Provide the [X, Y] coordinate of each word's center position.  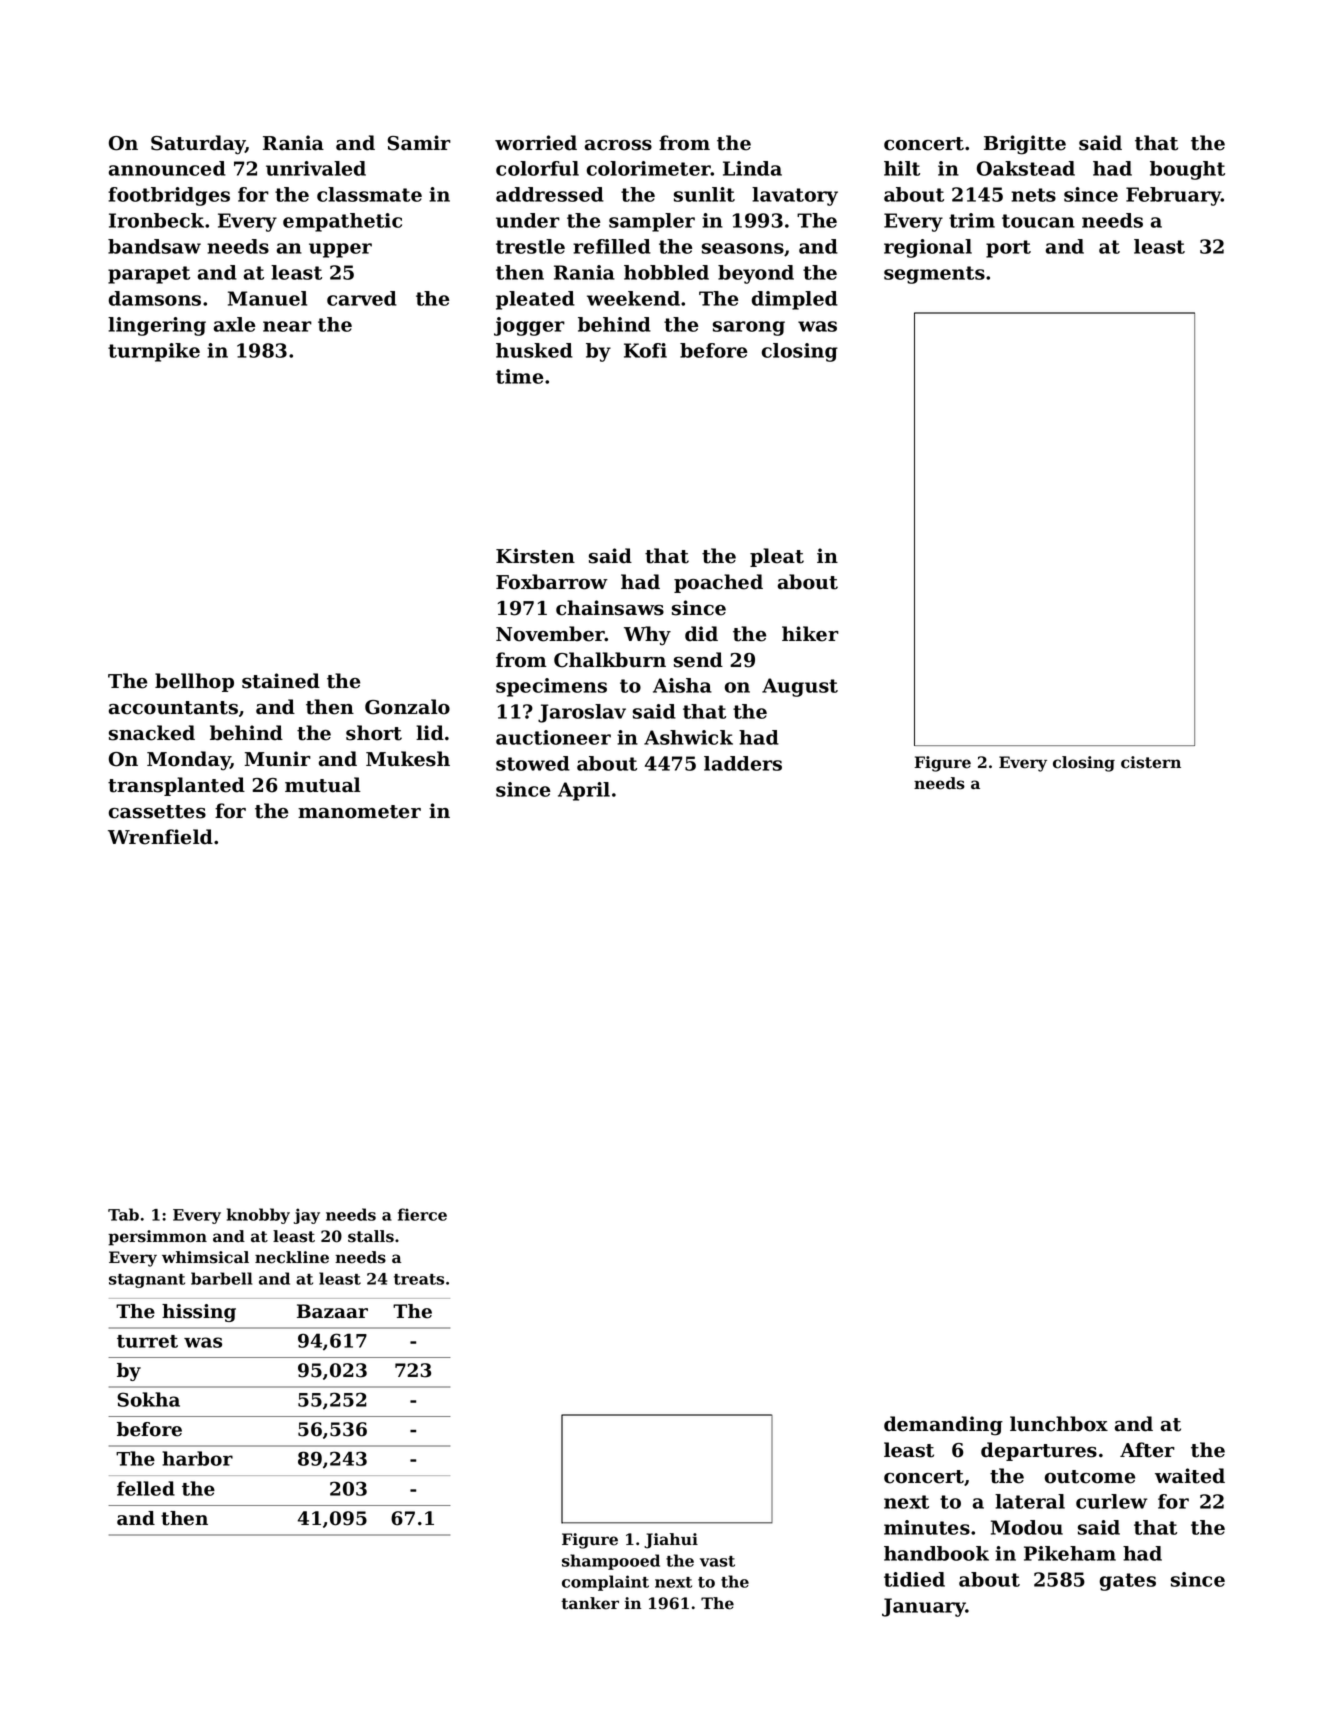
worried [536, 143]
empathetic [342, 222]
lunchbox [1059, 1424]
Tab [123, 1214]
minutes [927, 1527]
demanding [943, 1426]
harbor [197, 1458]
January [924, 1607]
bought [1187, 170]
